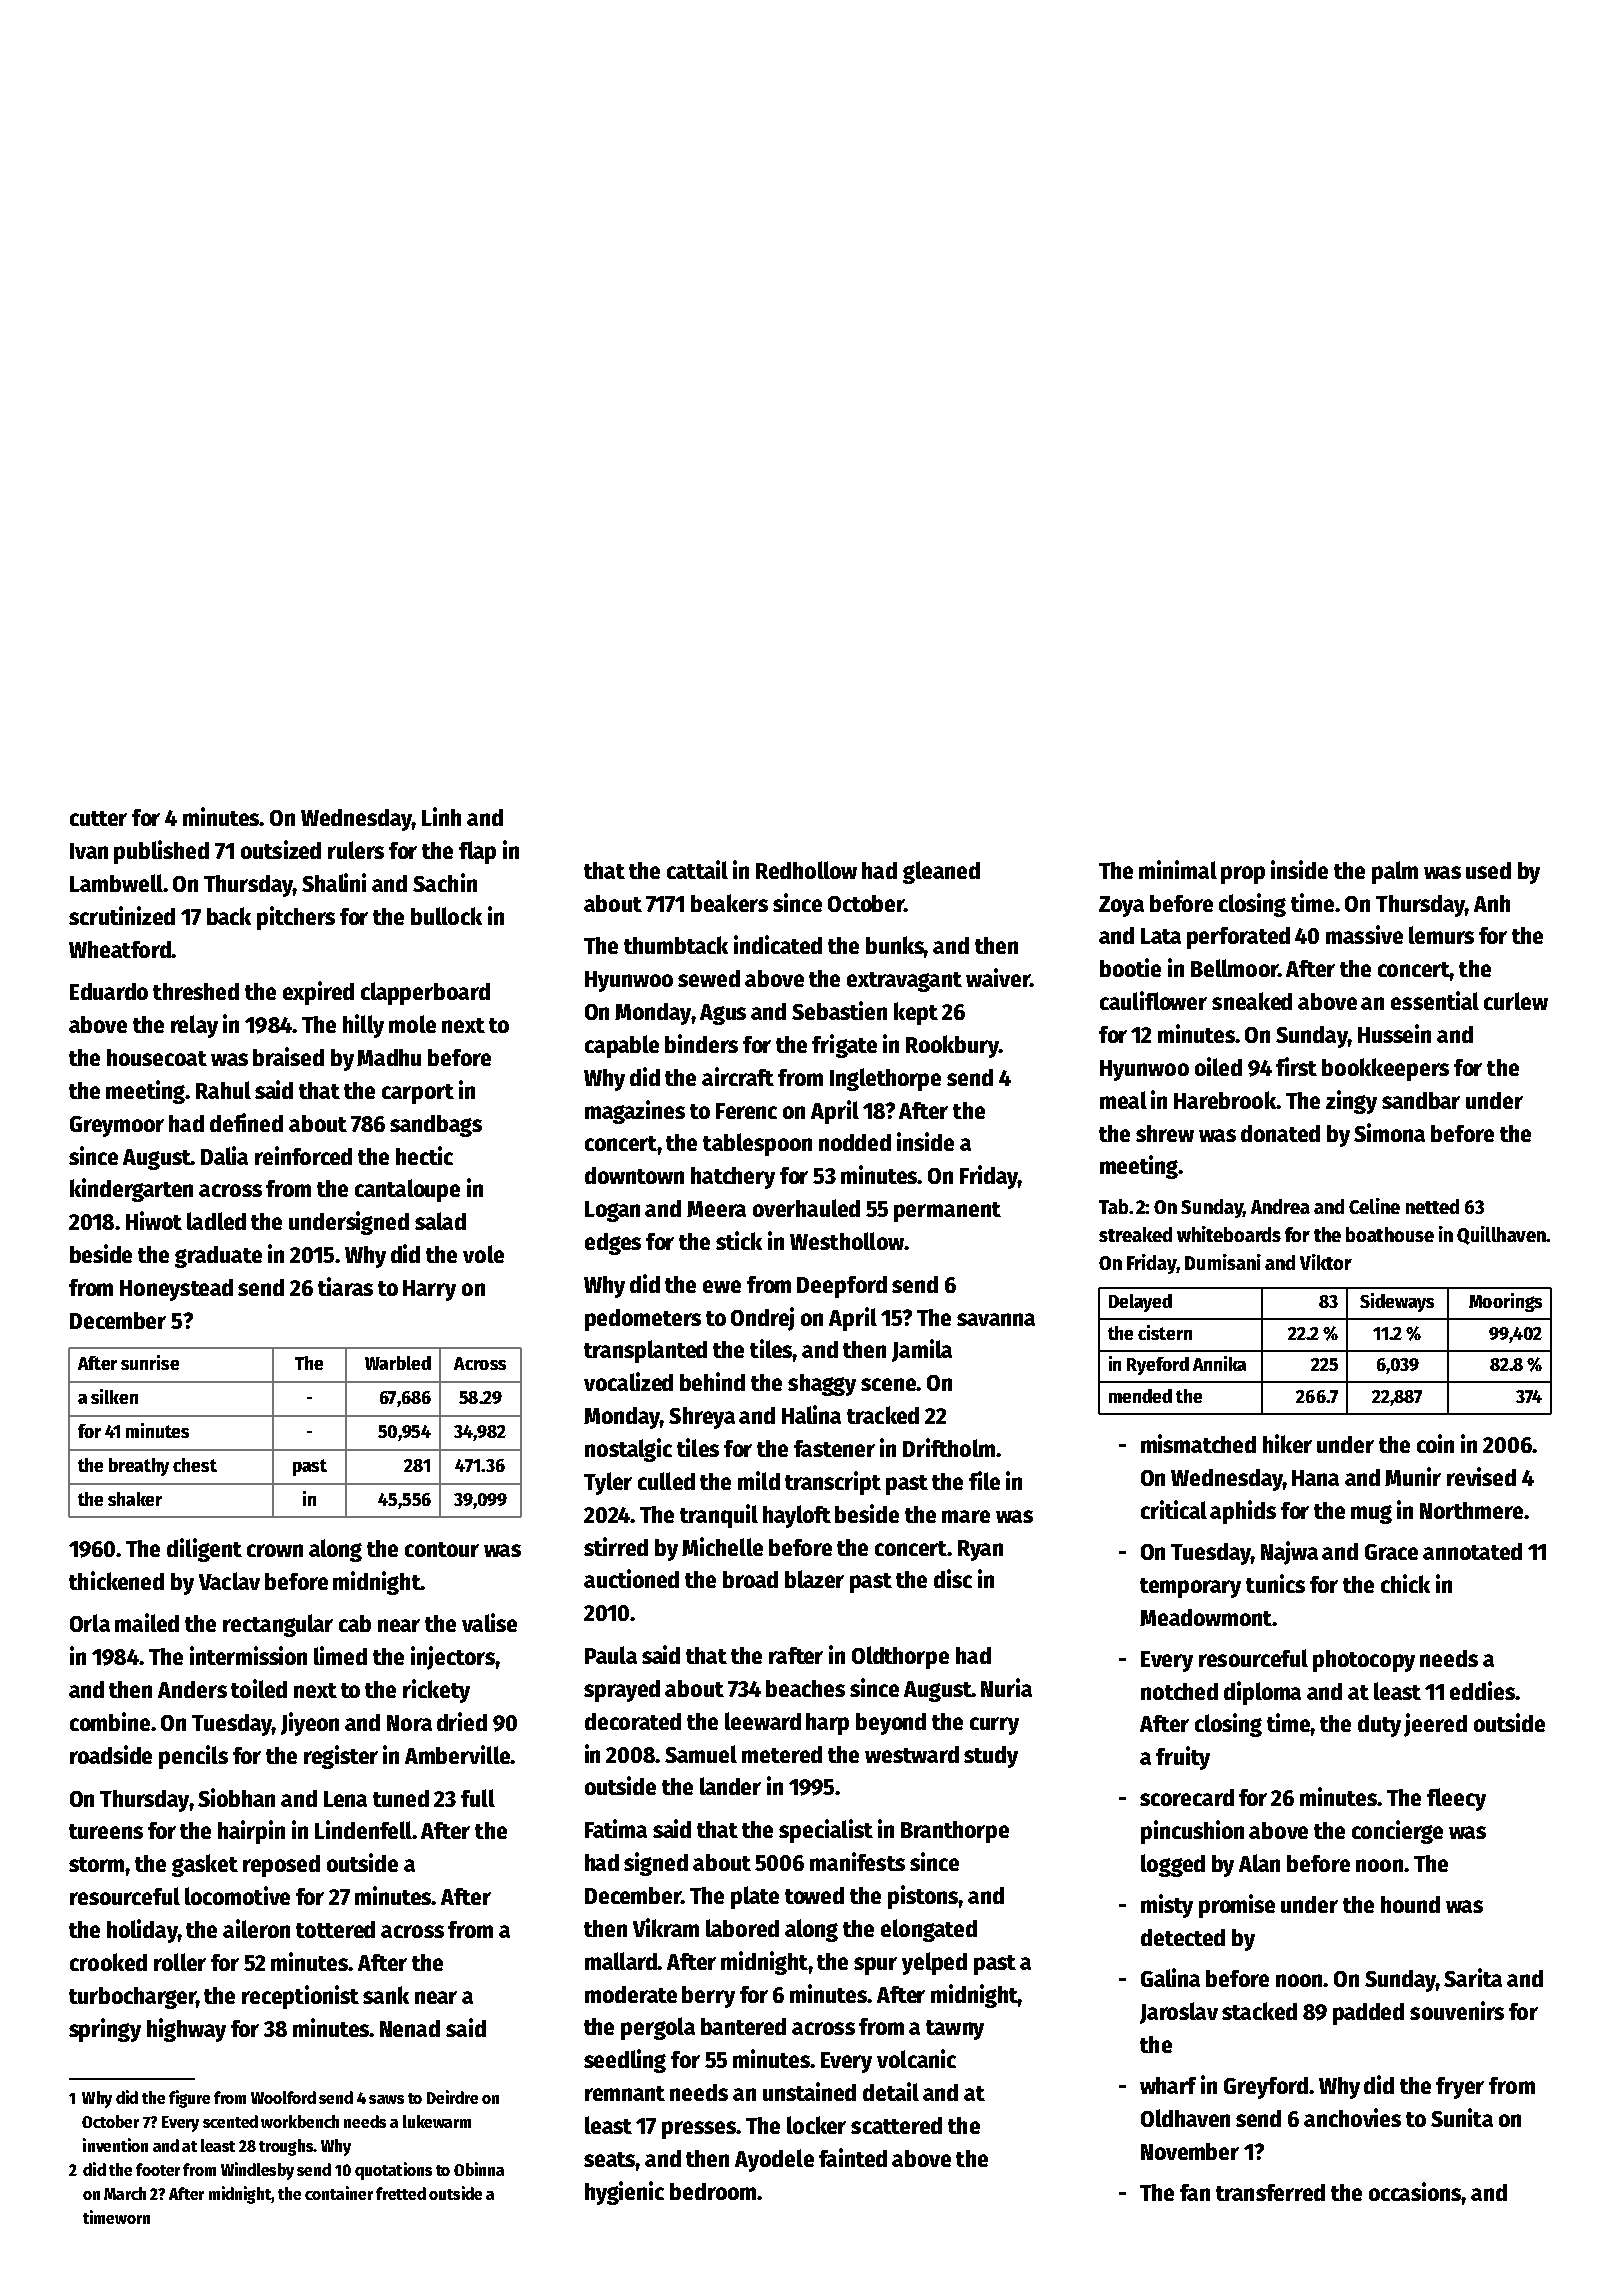 The height and width of the screenshot is (2292, 1620). What do you see at coordinates (229, 916) in the screenshot?
I see `back` at bounding box center [229, 916].
